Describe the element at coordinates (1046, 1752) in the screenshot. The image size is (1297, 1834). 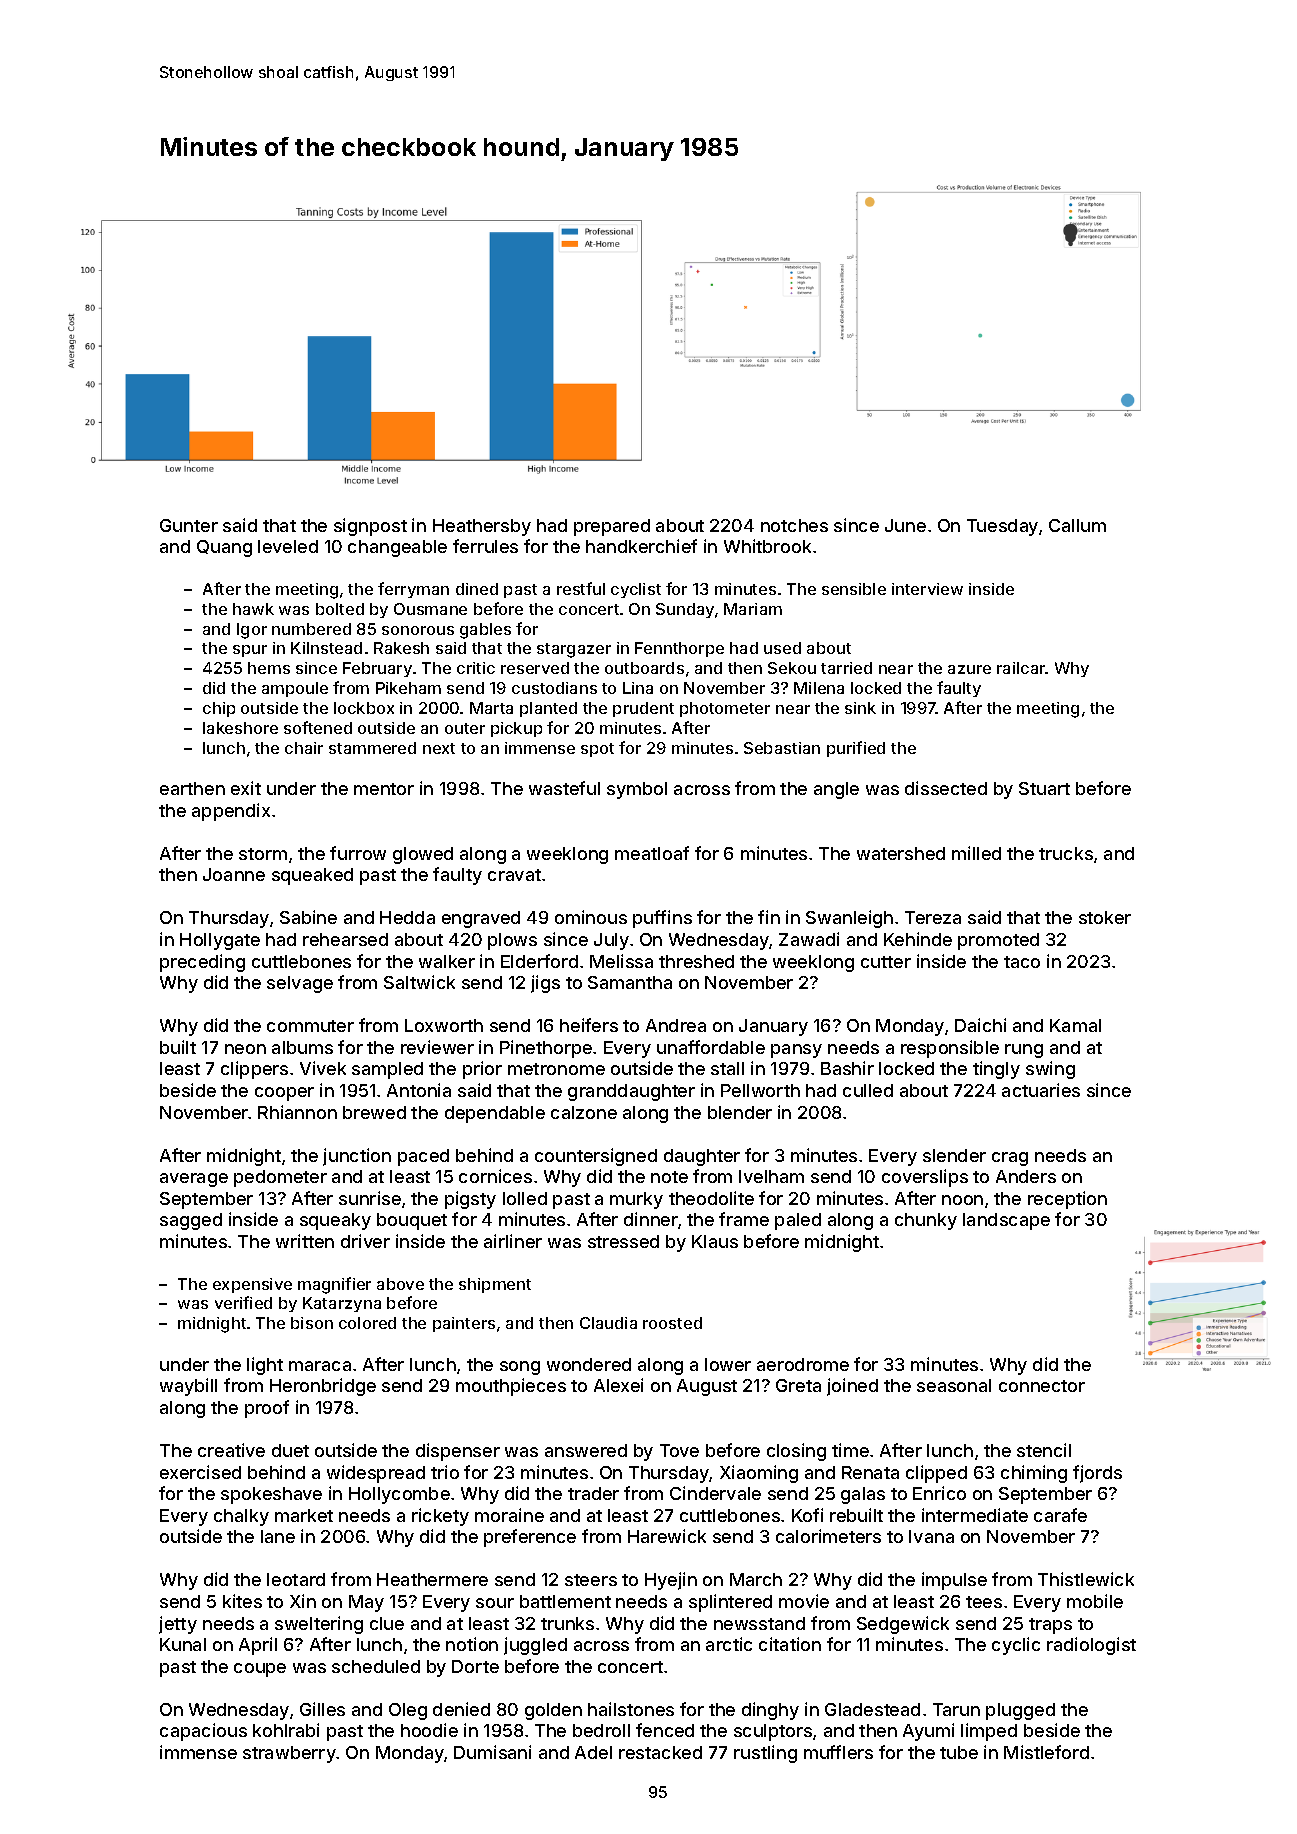
I see `Mistleford` at that location.
